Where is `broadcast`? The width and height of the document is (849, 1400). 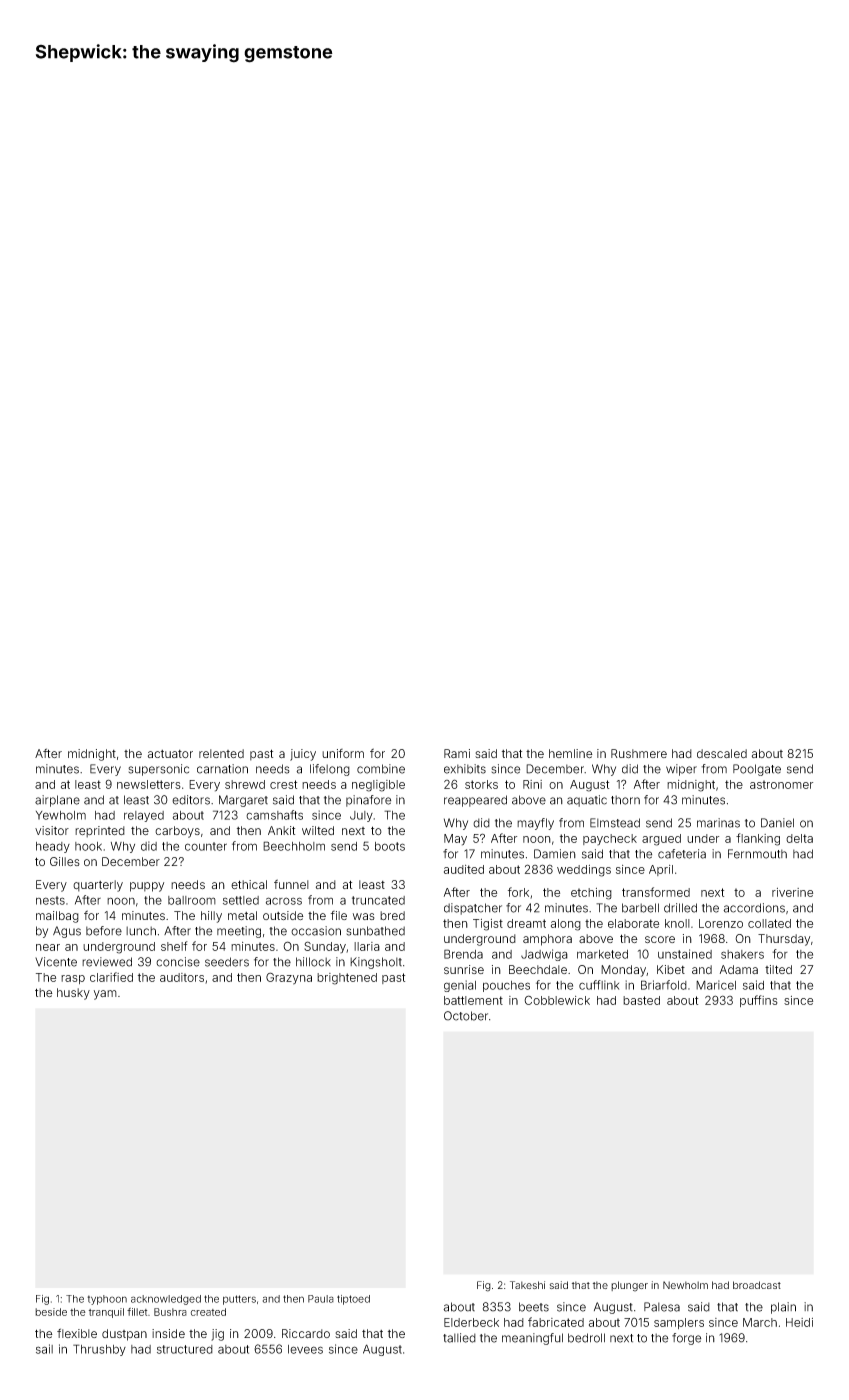
broadcast is located at coordinates (757, 1285).
